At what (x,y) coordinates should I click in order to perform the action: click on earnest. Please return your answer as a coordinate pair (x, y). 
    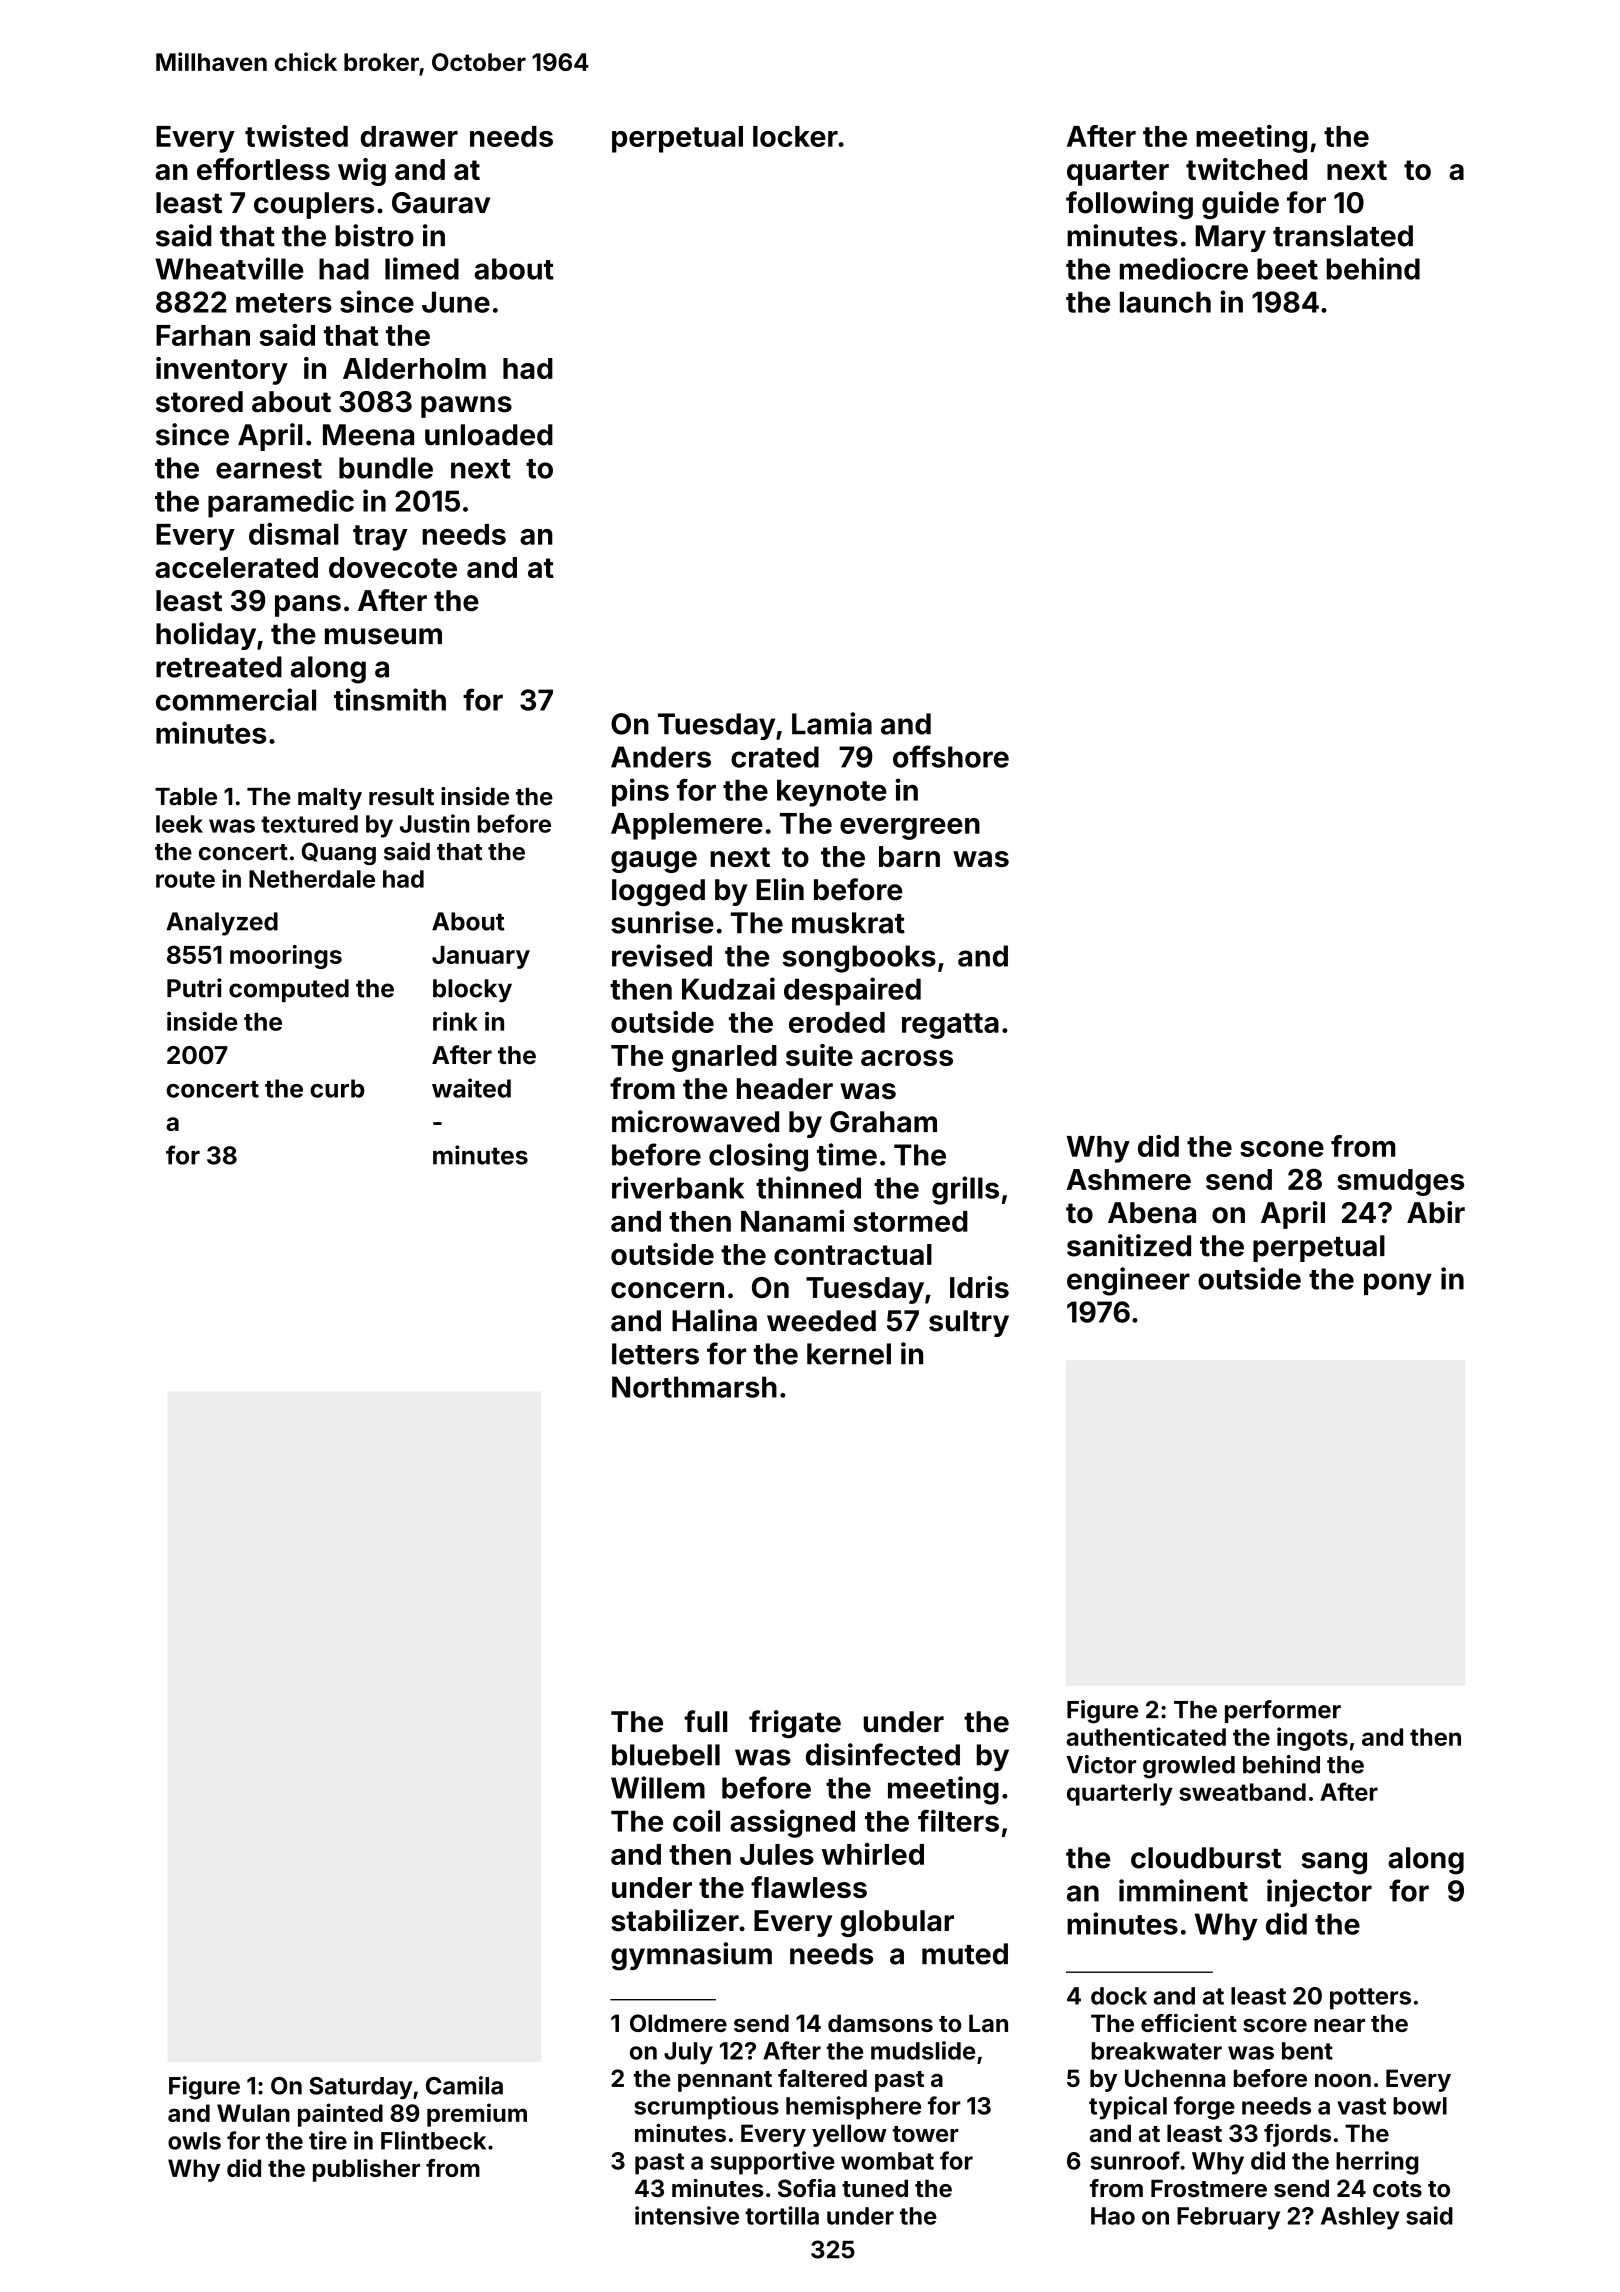
    Looking at the image, I should click on (269, 469).
